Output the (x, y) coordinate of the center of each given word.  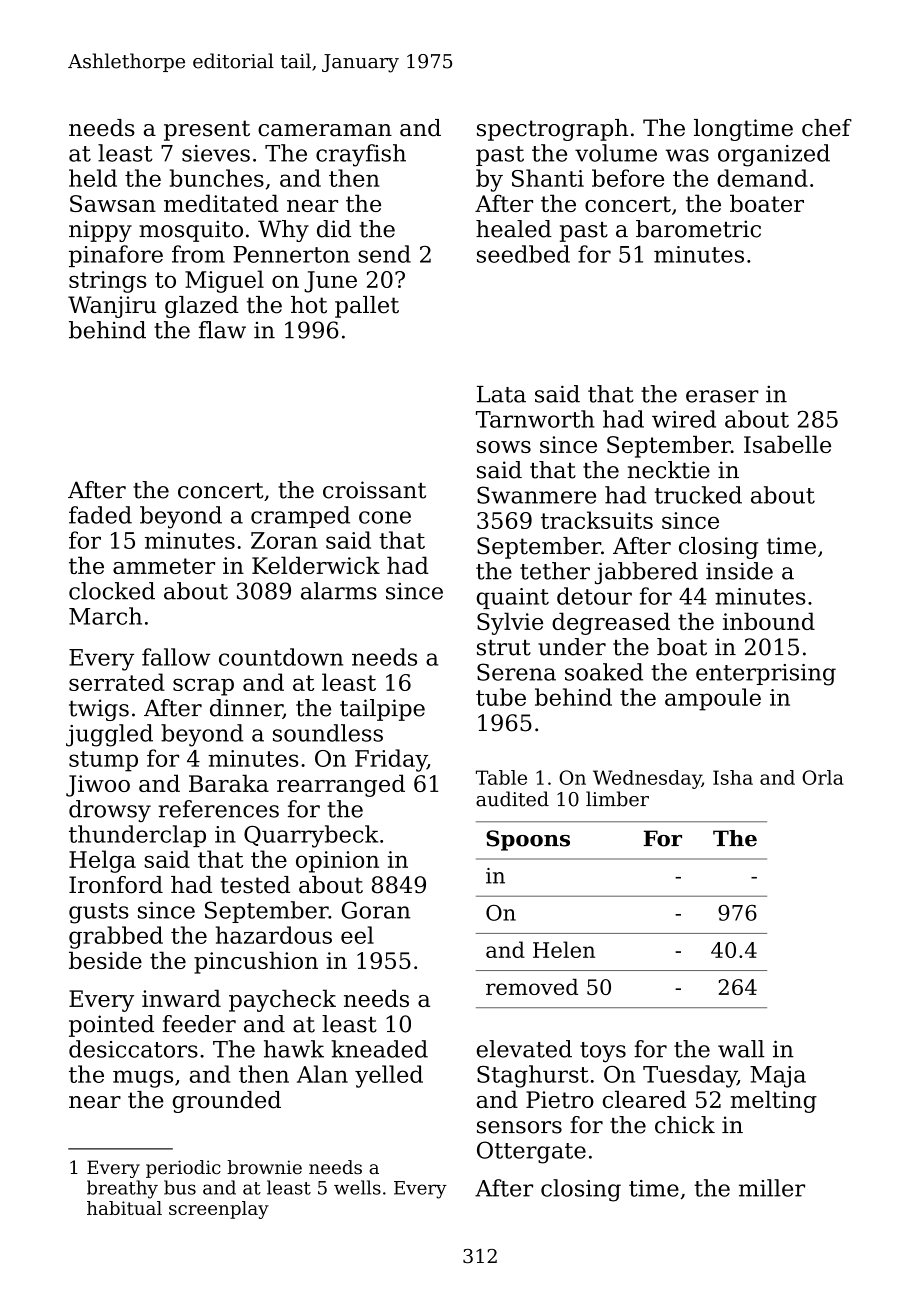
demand (762, 178)
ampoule (713, 699)
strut (504, 648)
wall (741, 1049)
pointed (111, 1026)
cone (385, 517)
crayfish (361, 155)
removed (532, 987)
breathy (122, 1189)
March (105, 616)
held (93, 178)
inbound (769, 621)
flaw (222, 330)
